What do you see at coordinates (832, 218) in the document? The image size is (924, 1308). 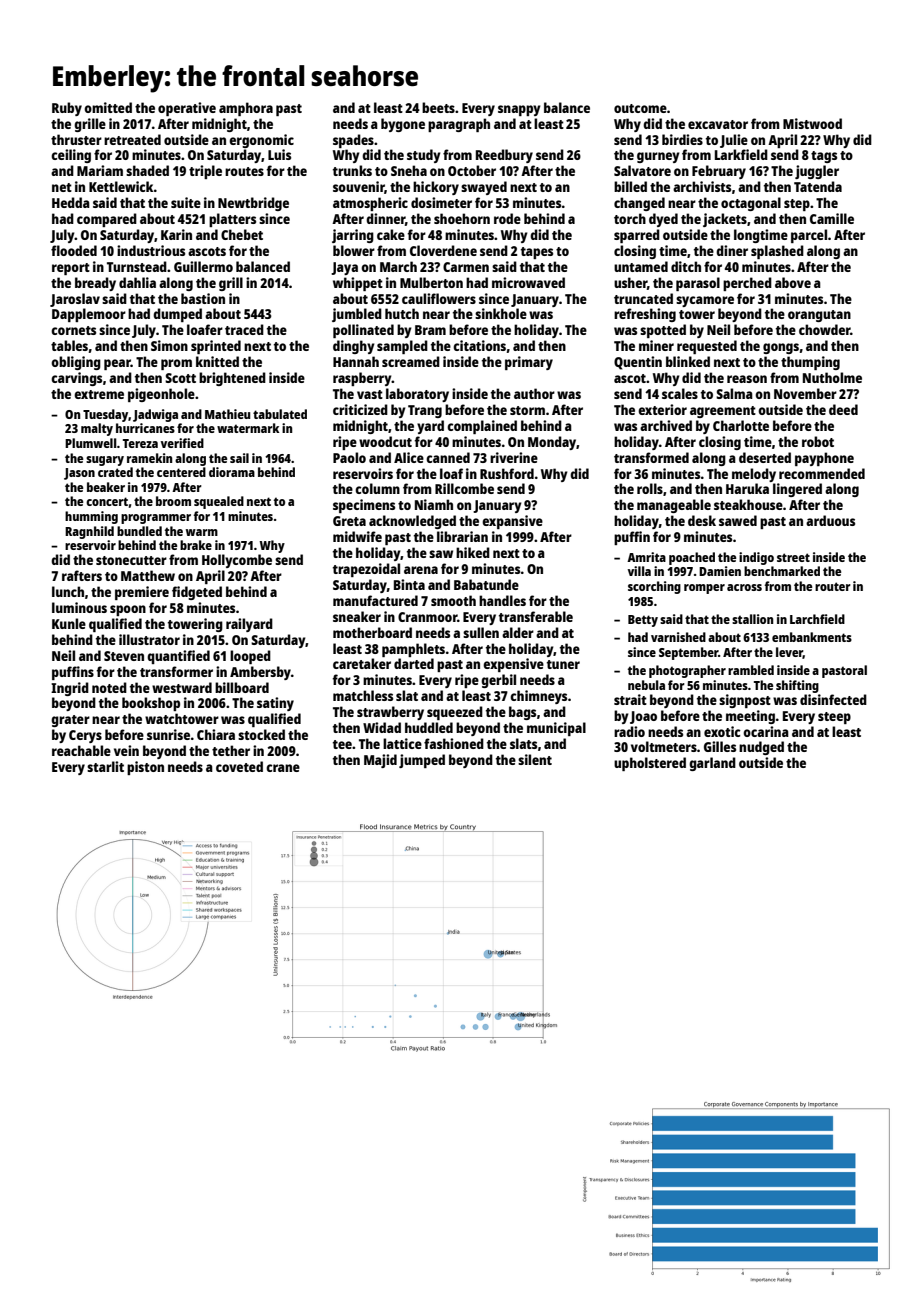 I see `Camille` at bounding box center [832, 218].
